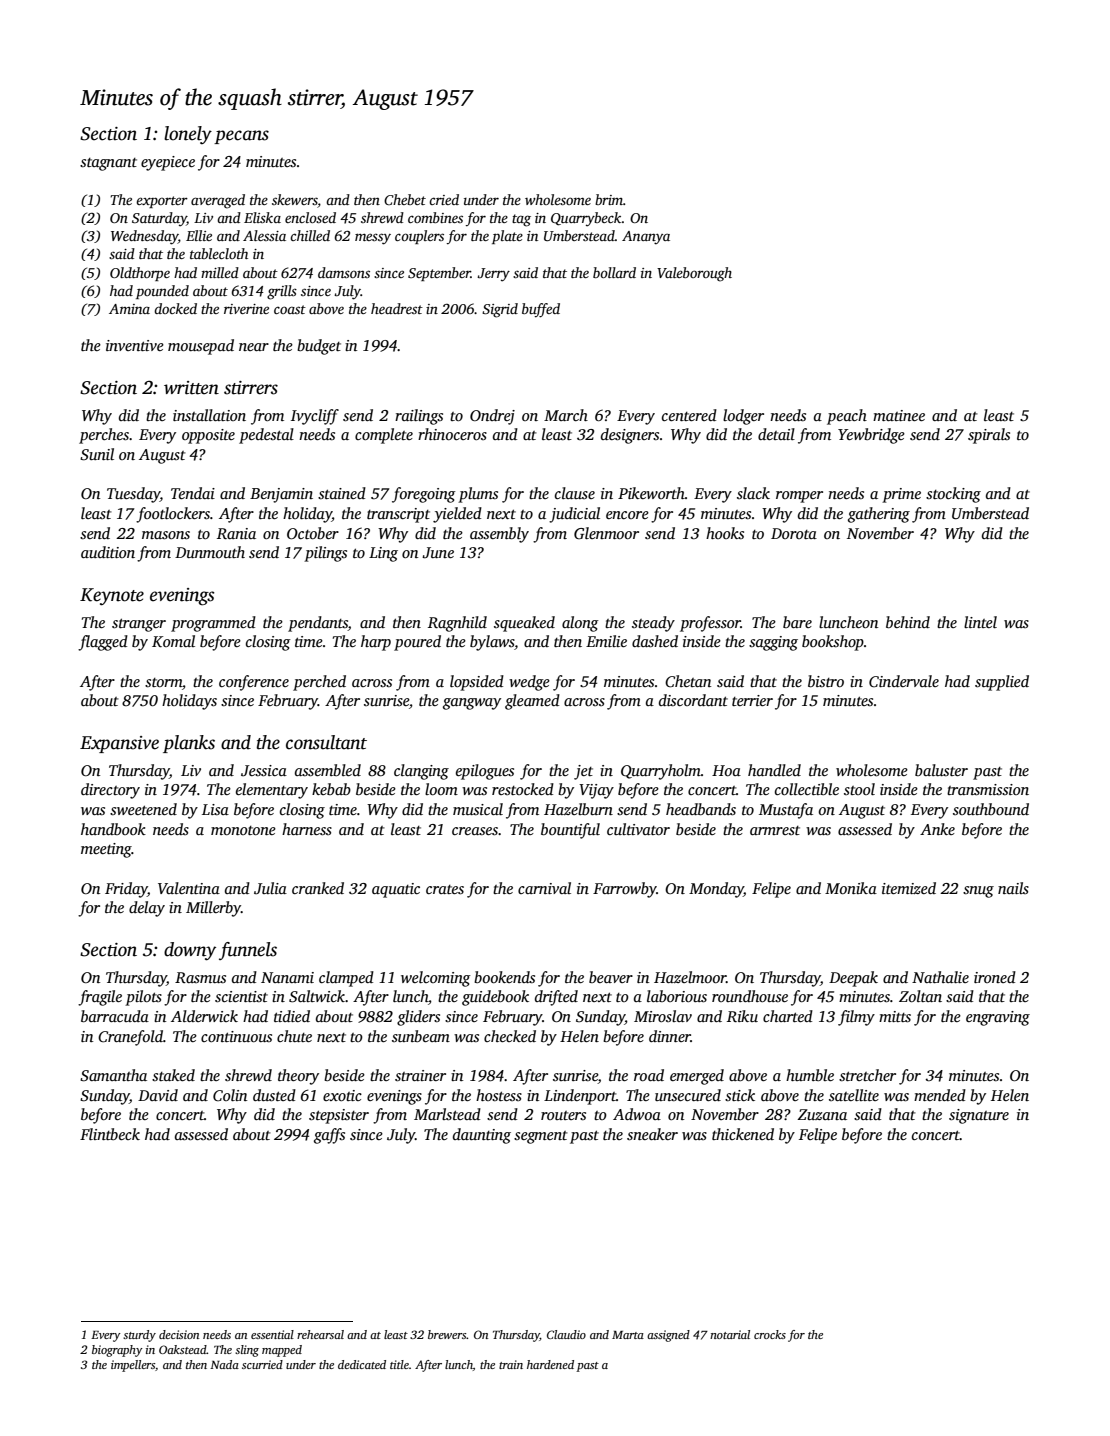  What do you see at coordinates (688, 681) in the document?
I see `Chetan` at bounding box center [688, 681].
